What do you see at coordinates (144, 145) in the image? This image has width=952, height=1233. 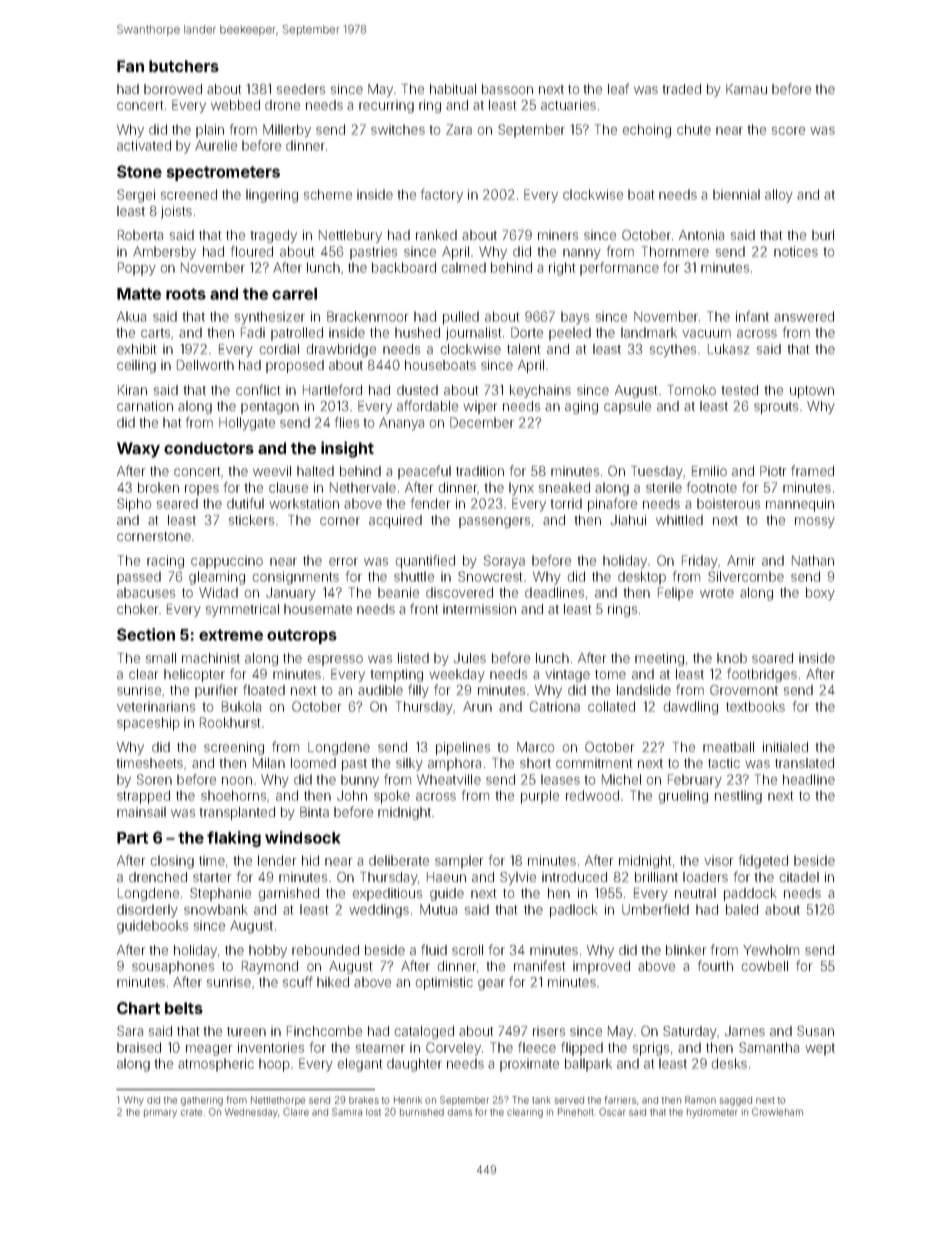 I see `activated` at bounding box center [144, 145].
